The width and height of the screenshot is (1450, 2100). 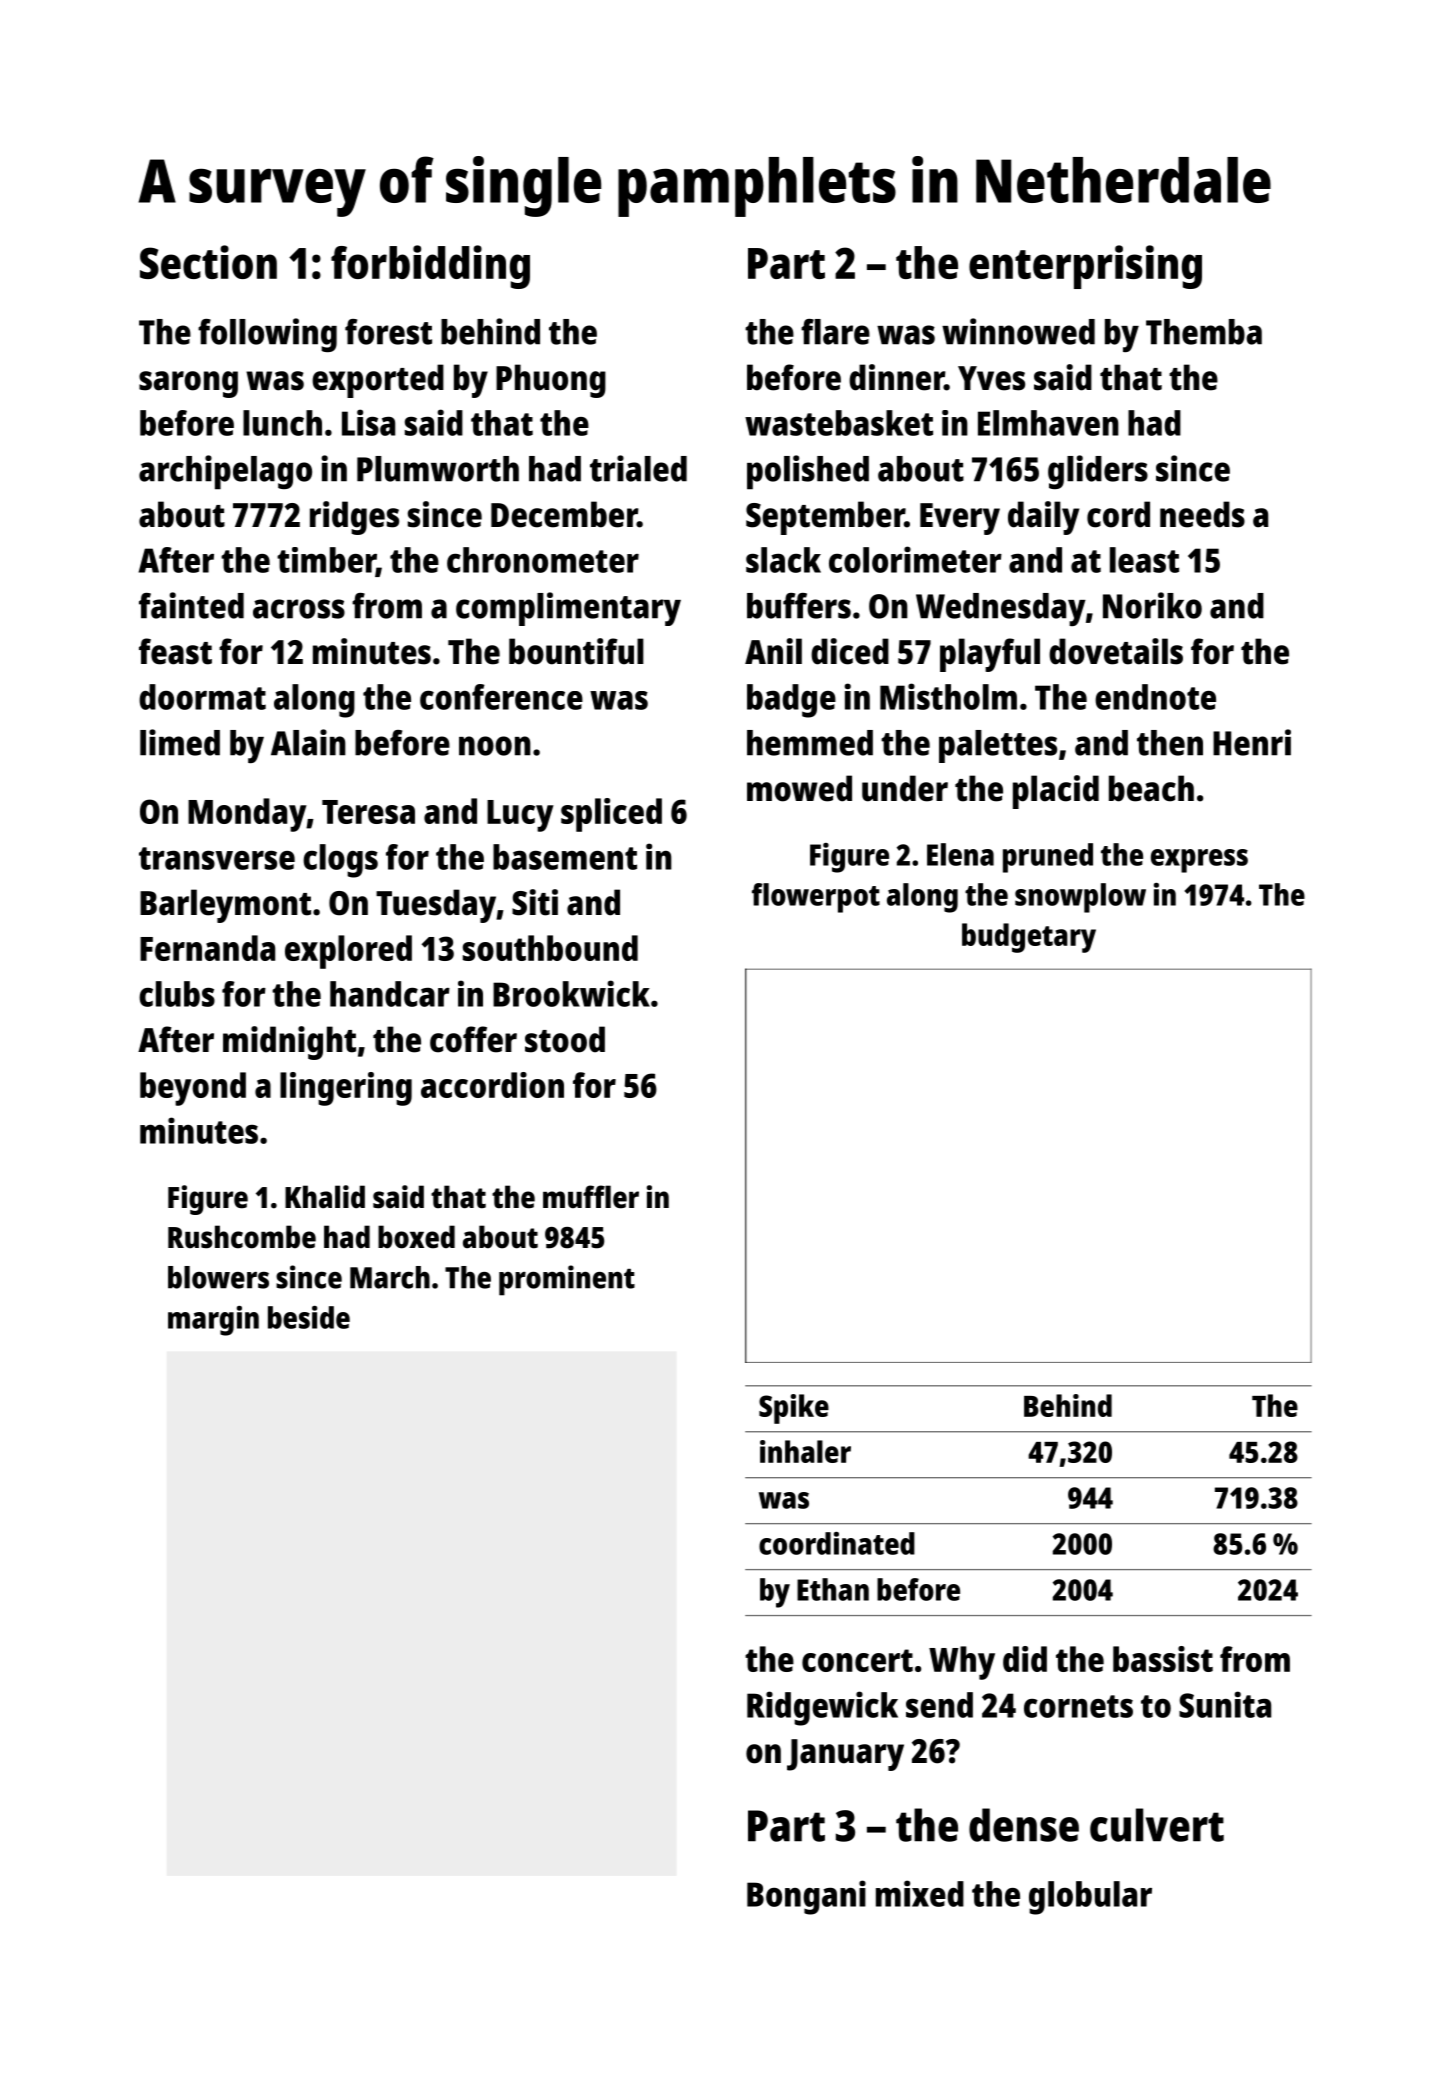 I want to click on stood, so click(x=565, y=1039).
